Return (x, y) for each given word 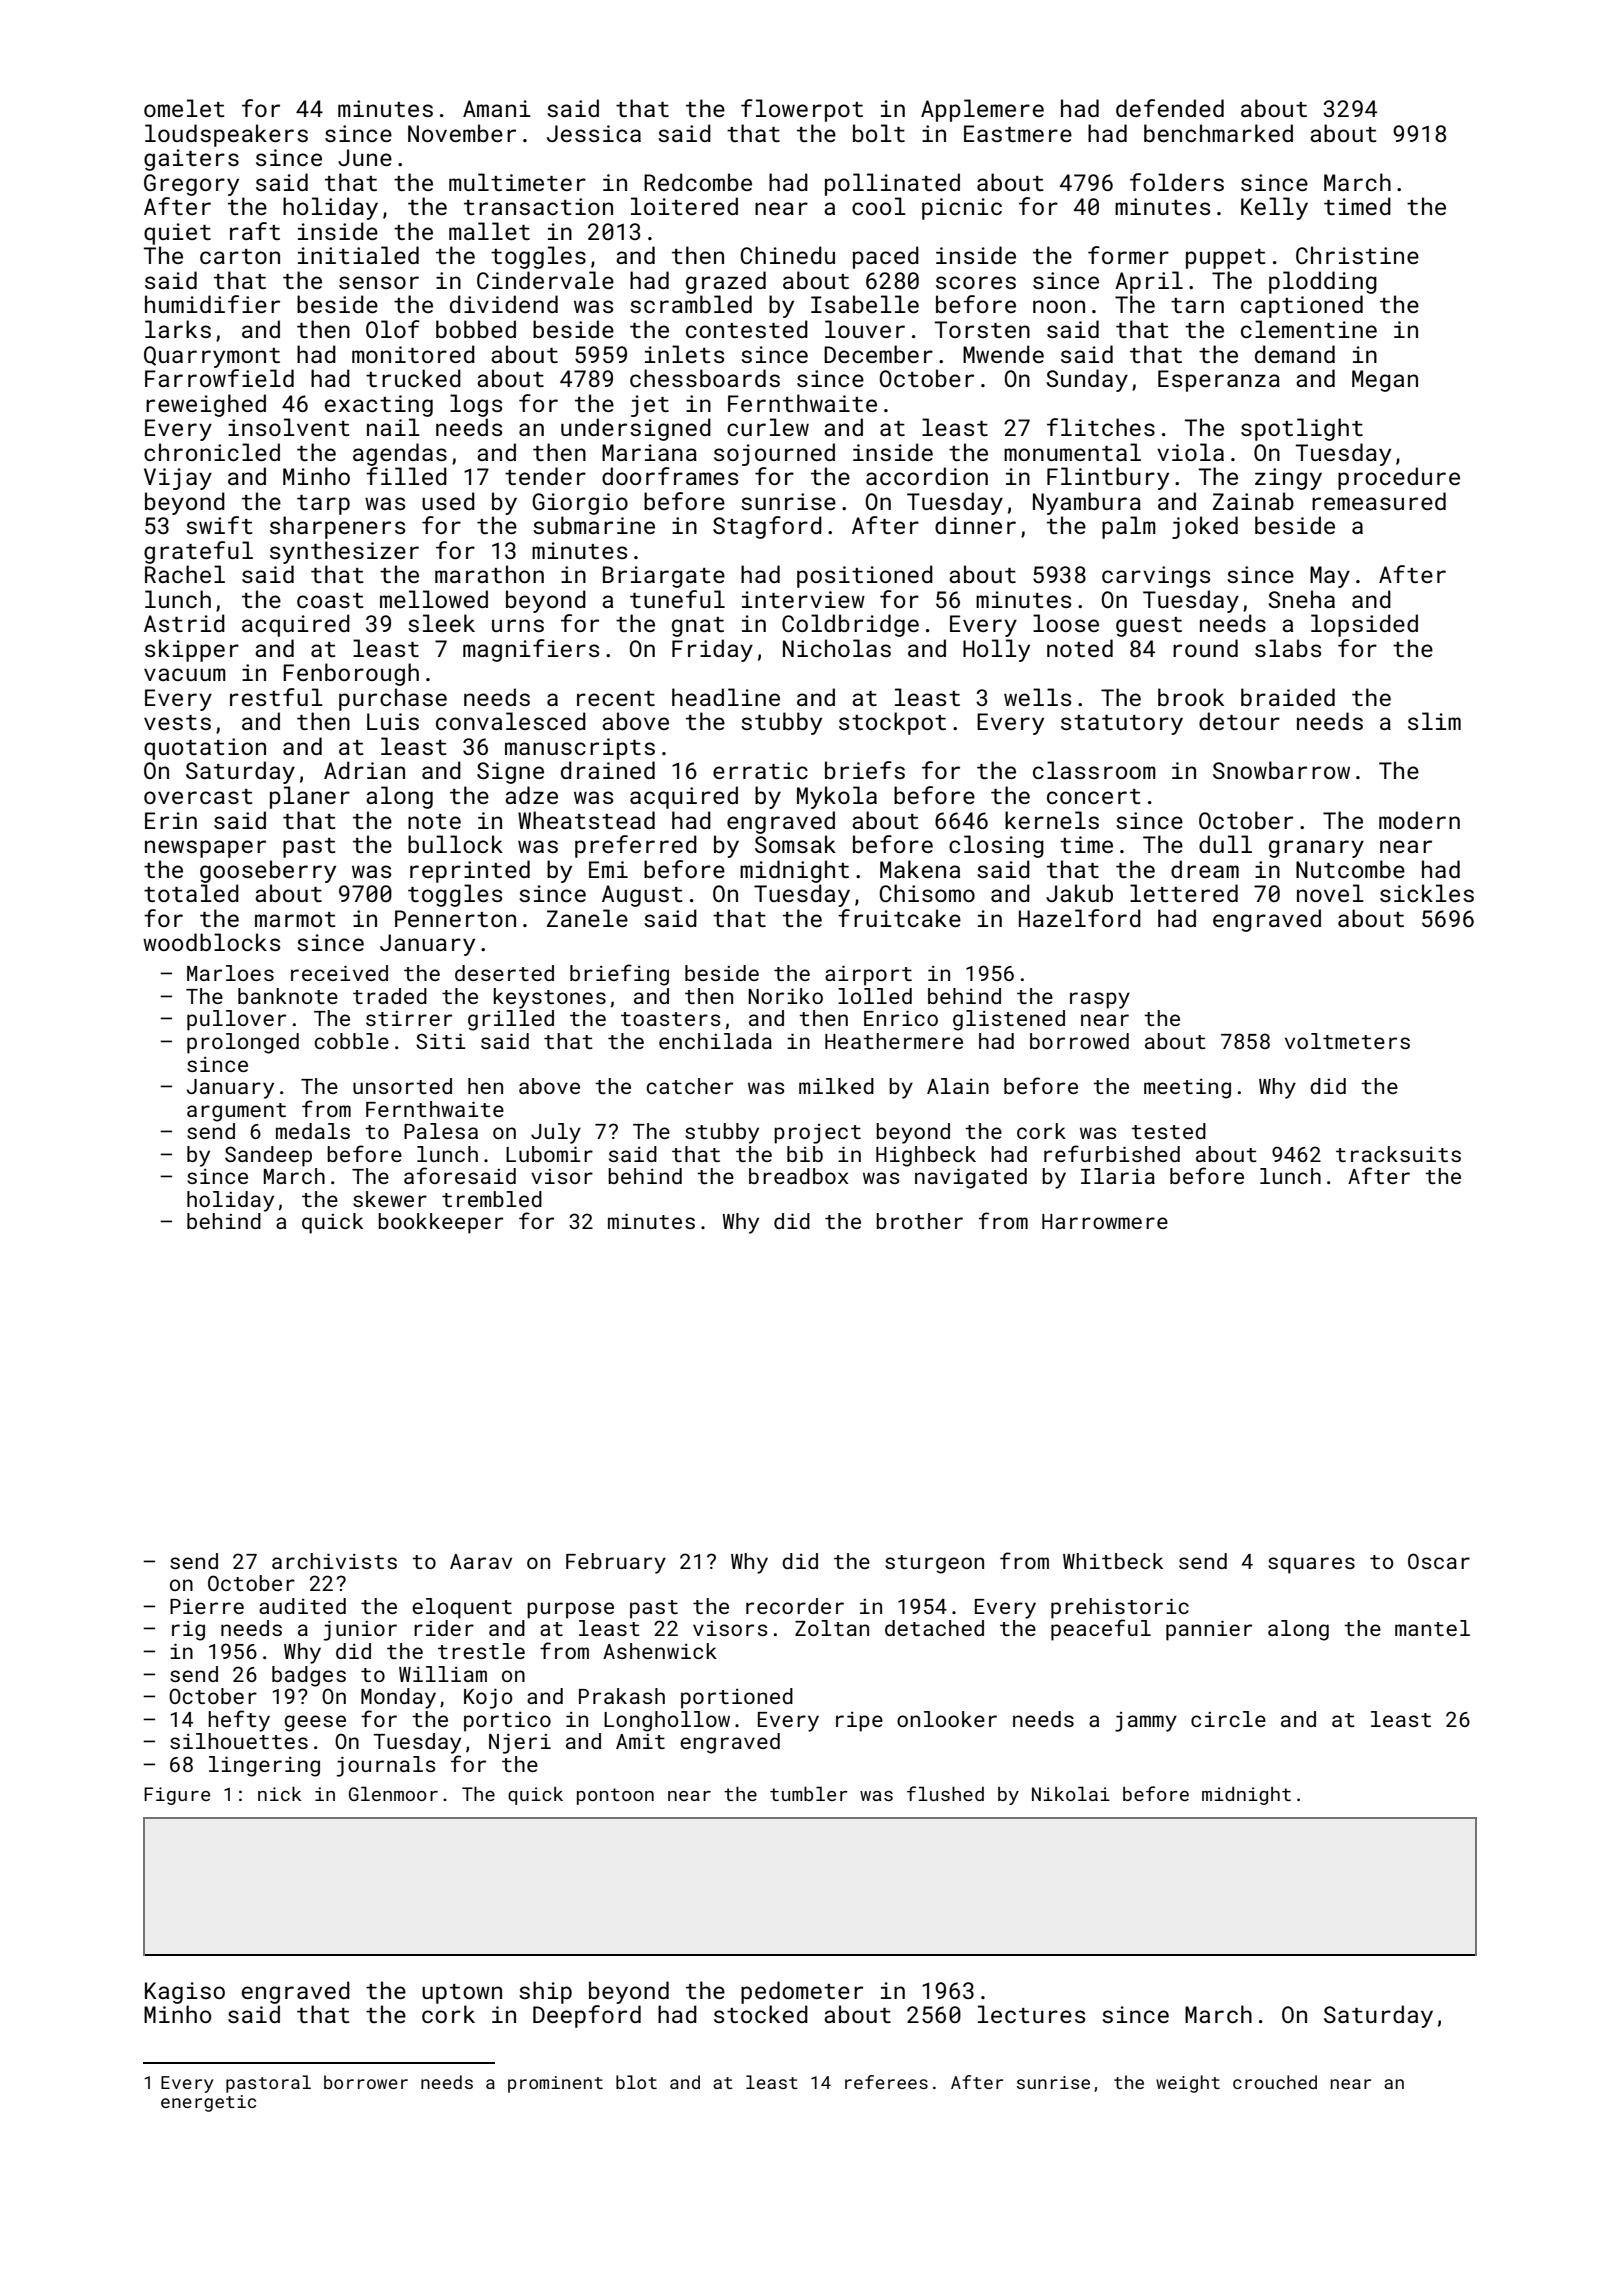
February (616, 1563)
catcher (689, 1086)
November (462, 133)
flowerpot (802, 110)
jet (650, 406)
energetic (208, 2103)
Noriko (785, 996)
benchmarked (1218, 133)
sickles (1427, 893)
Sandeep (268, 1156)
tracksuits (1398, 1154)
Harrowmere (1105, 1221)
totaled (191, 893)
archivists (334, 1561)
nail (393, 427)
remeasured (1379, 501)
